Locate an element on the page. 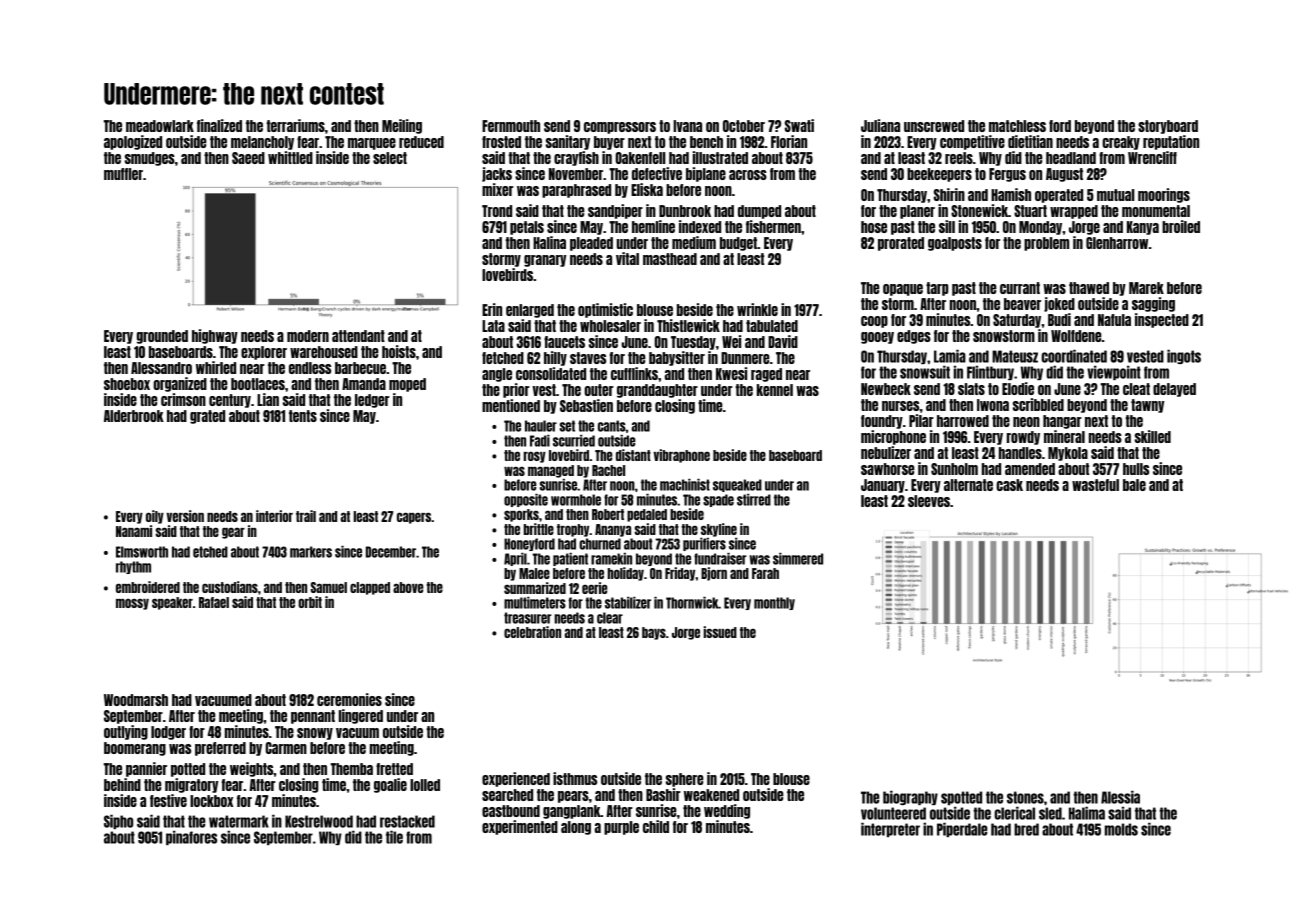  storyboard is located at coordinates (1168, 127).
